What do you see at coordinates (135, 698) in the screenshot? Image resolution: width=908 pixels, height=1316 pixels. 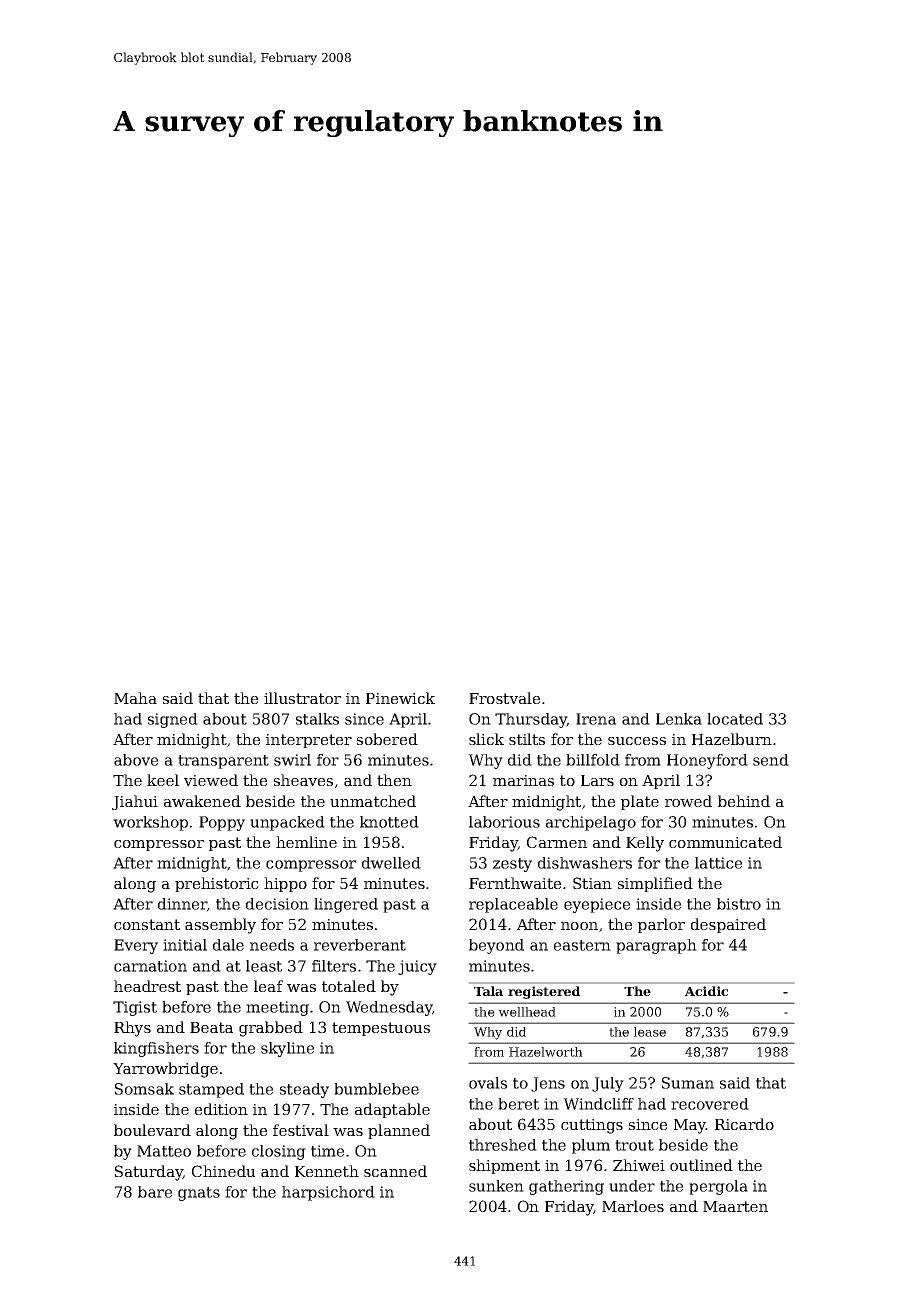 I see `Maha` at bounding box center [135, 698].
